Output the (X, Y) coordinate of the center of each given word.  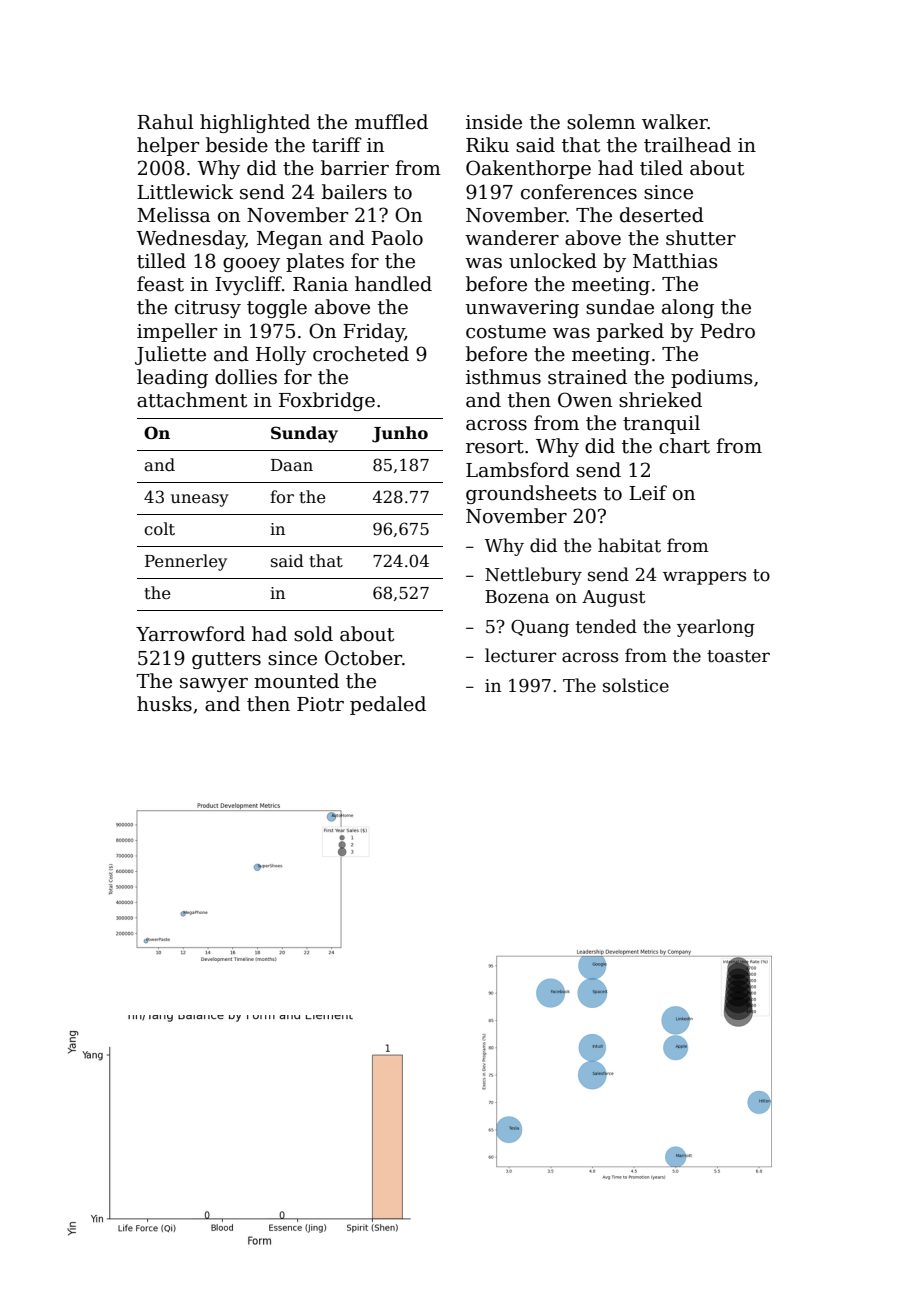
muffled (391, 122)
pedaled (388, 705)
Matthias (675, 261)
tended (606, 626)
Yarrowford (190, 634)
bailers (354, 192)
